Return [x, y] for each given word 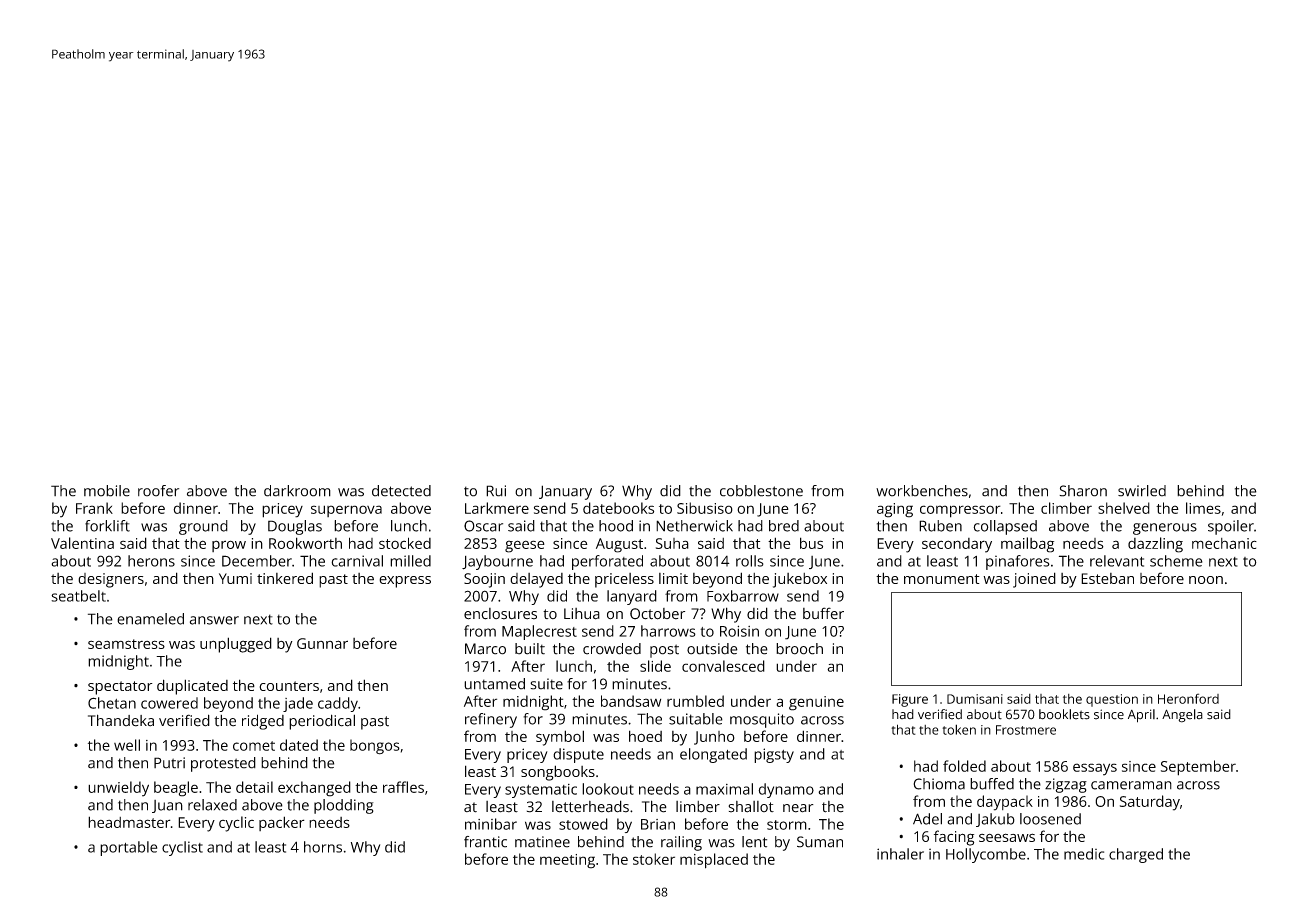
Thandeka [121, 720]
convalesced [723, 666]
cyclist [182, 848]
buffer [823, 613]
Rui [496, 491]
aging [895, 510]
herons [151, 561]
